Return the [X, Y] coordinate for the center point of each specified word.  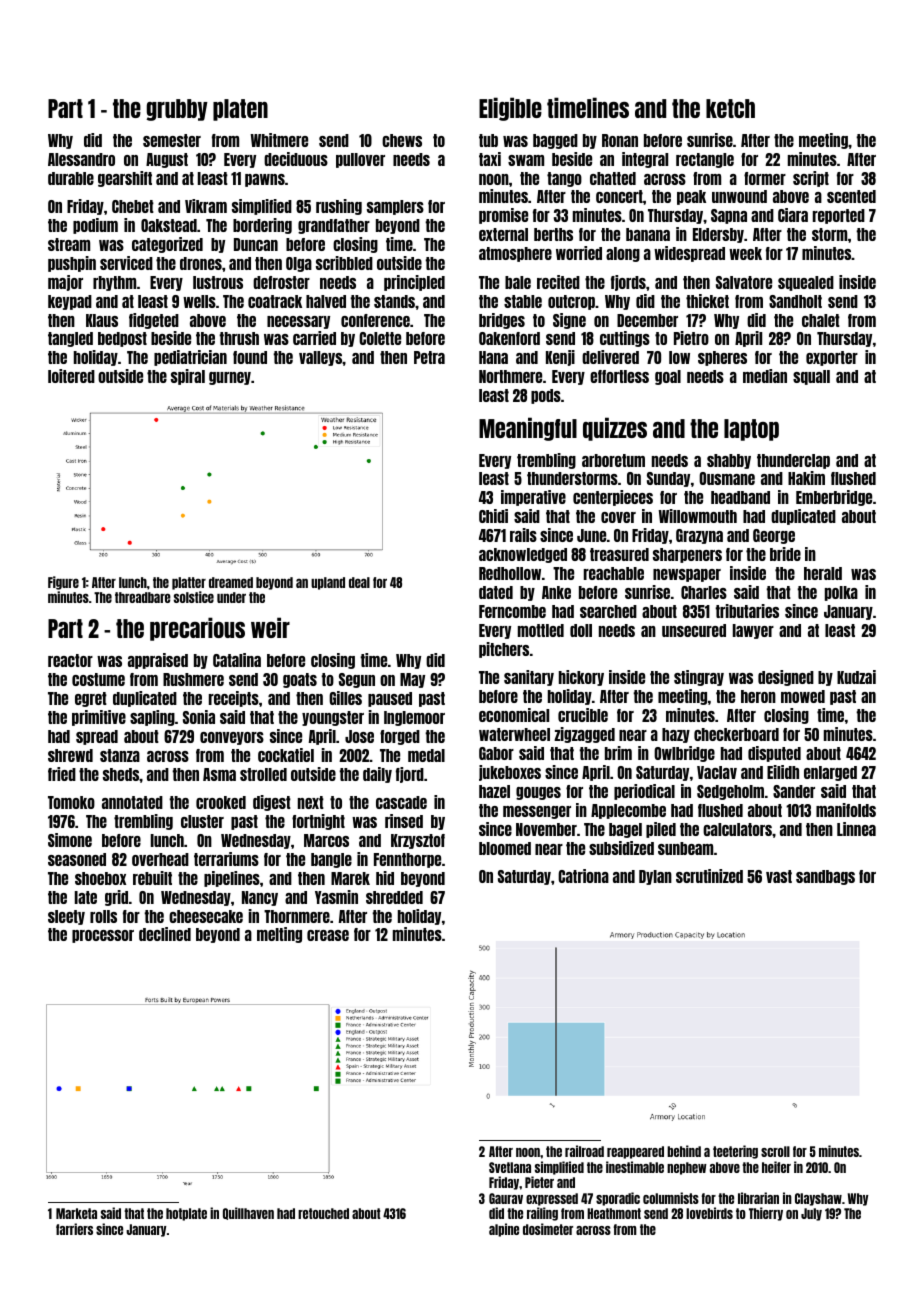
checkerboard [736, 734]
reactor [70, 660]
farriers [74, 1229]
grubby [177, 110]
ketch [730, 108]
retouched [323, 1213]
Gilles [345, 698]
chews [402, 140]
